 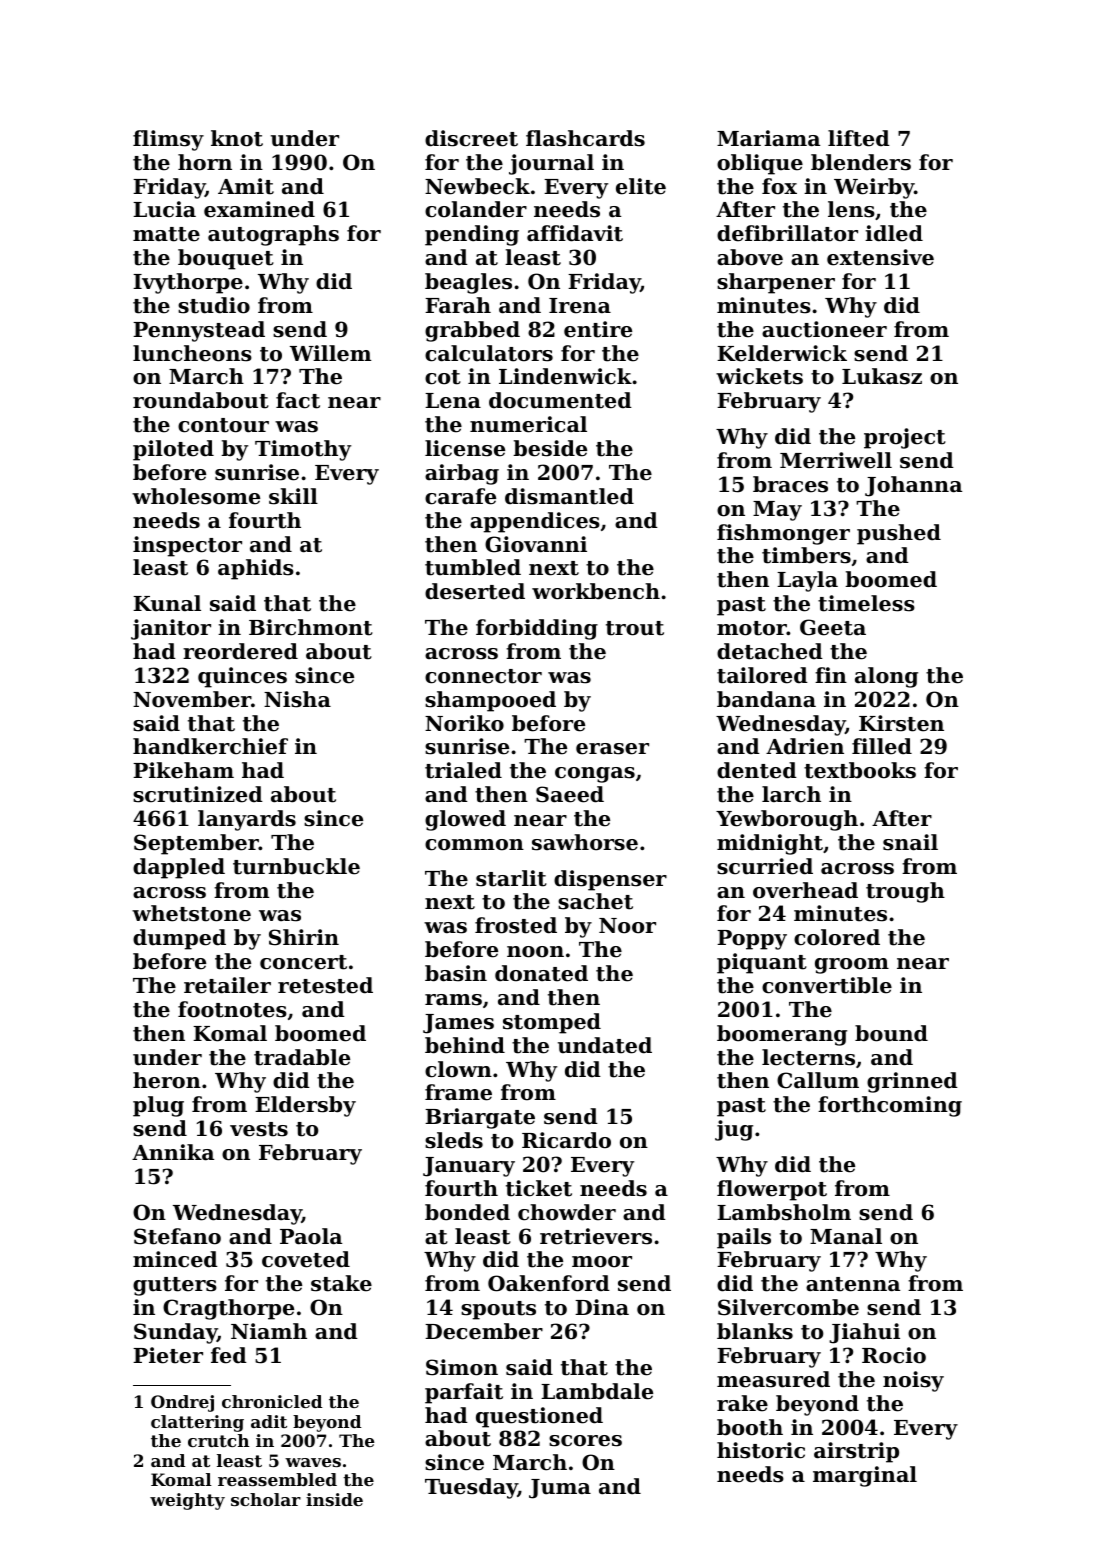 I want to click on chowder, so click(x=567, y=1212).
